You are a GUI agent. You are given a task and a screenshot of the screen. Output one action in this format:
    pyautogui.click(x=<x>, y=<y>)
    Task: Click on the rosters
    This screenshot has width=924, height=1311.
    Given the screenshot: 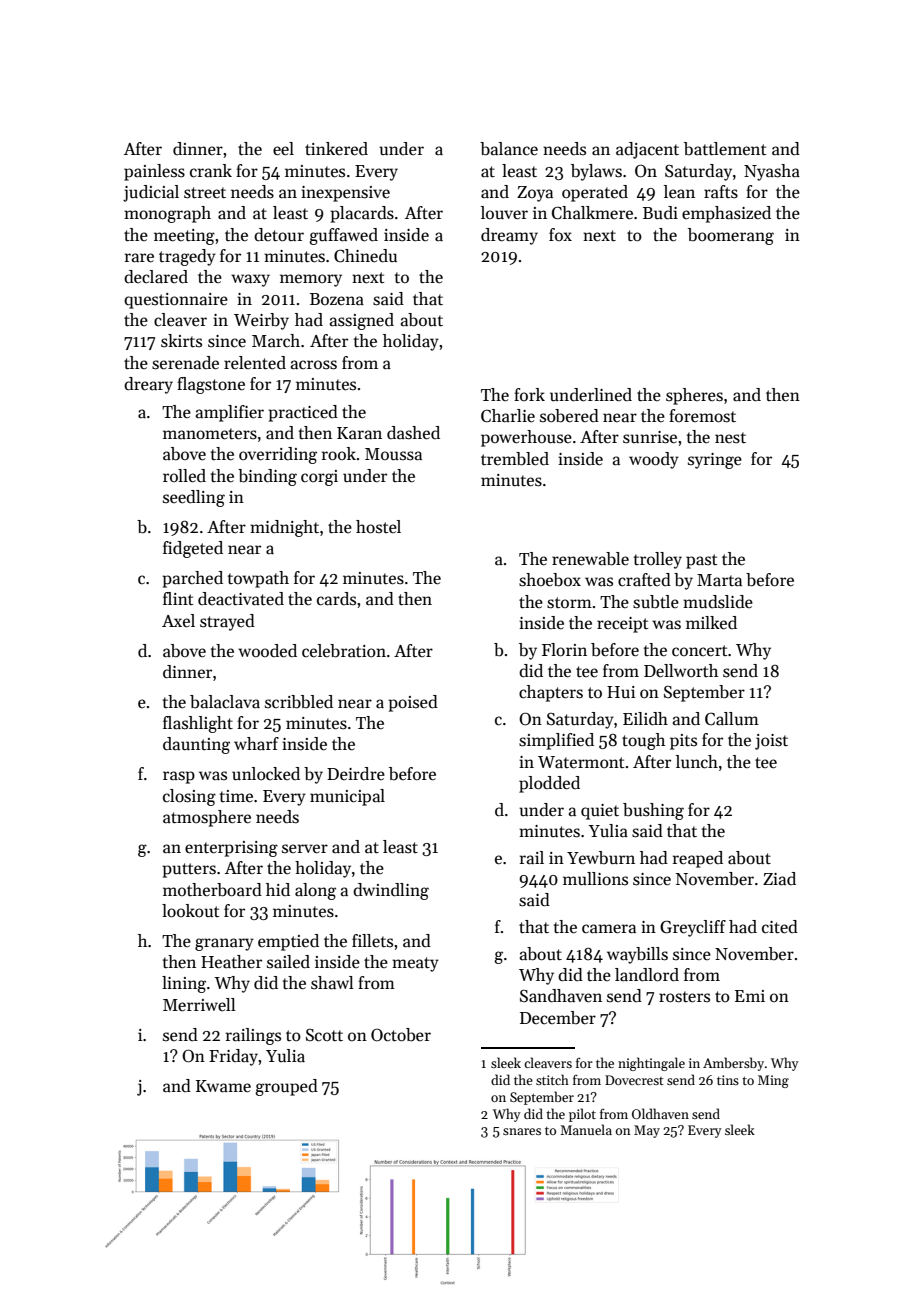 What is the action you would take?
    pyautogui.click(x=684, y=997)
